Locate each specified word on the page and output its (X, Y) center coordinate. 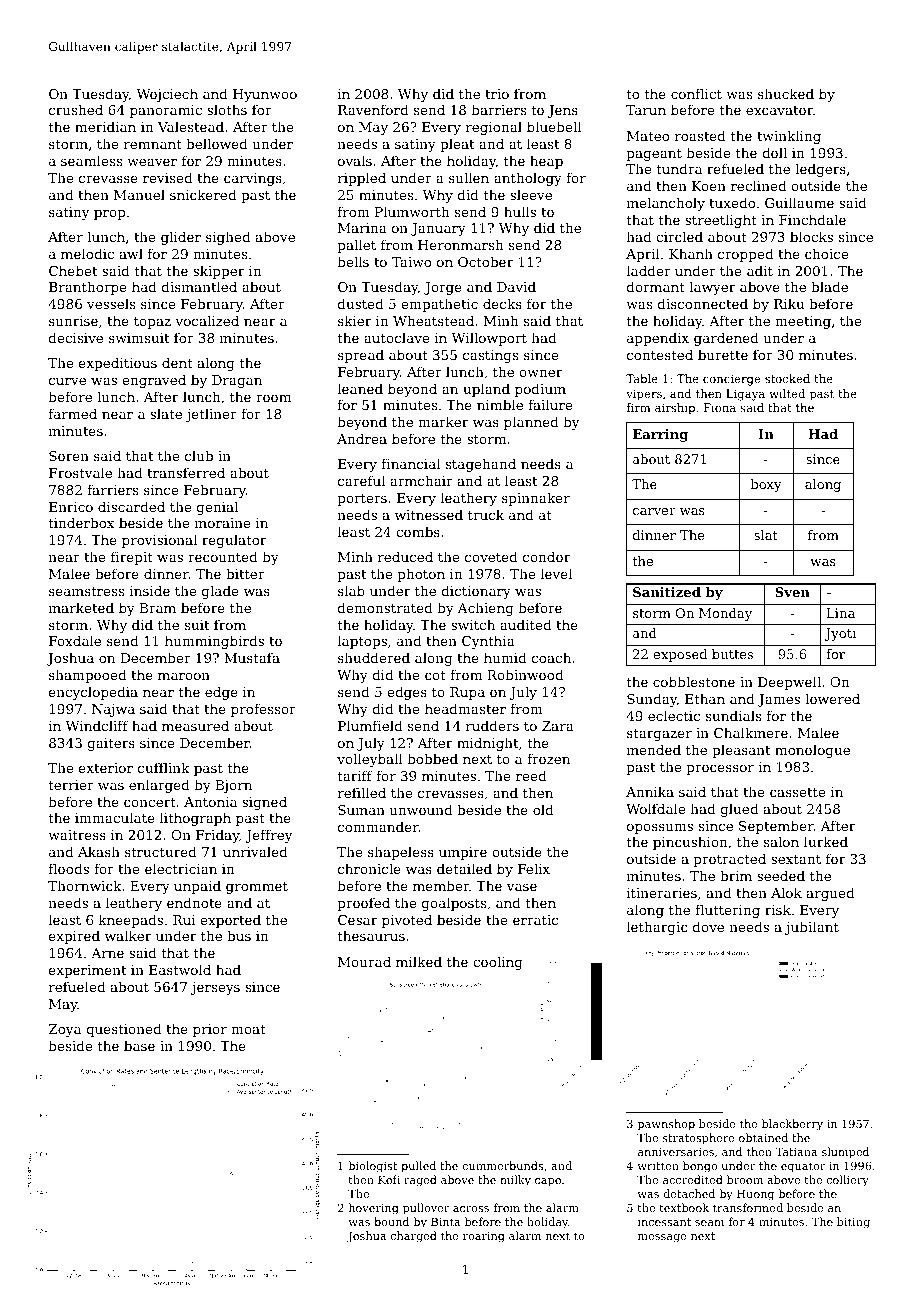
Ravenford (373, 109)
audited (525, 624)
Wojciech (167, 95)
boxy (766, 485)
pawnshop (666, 1125)
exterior (106, 768)
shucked (786, 93)
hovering (374, 1209)
